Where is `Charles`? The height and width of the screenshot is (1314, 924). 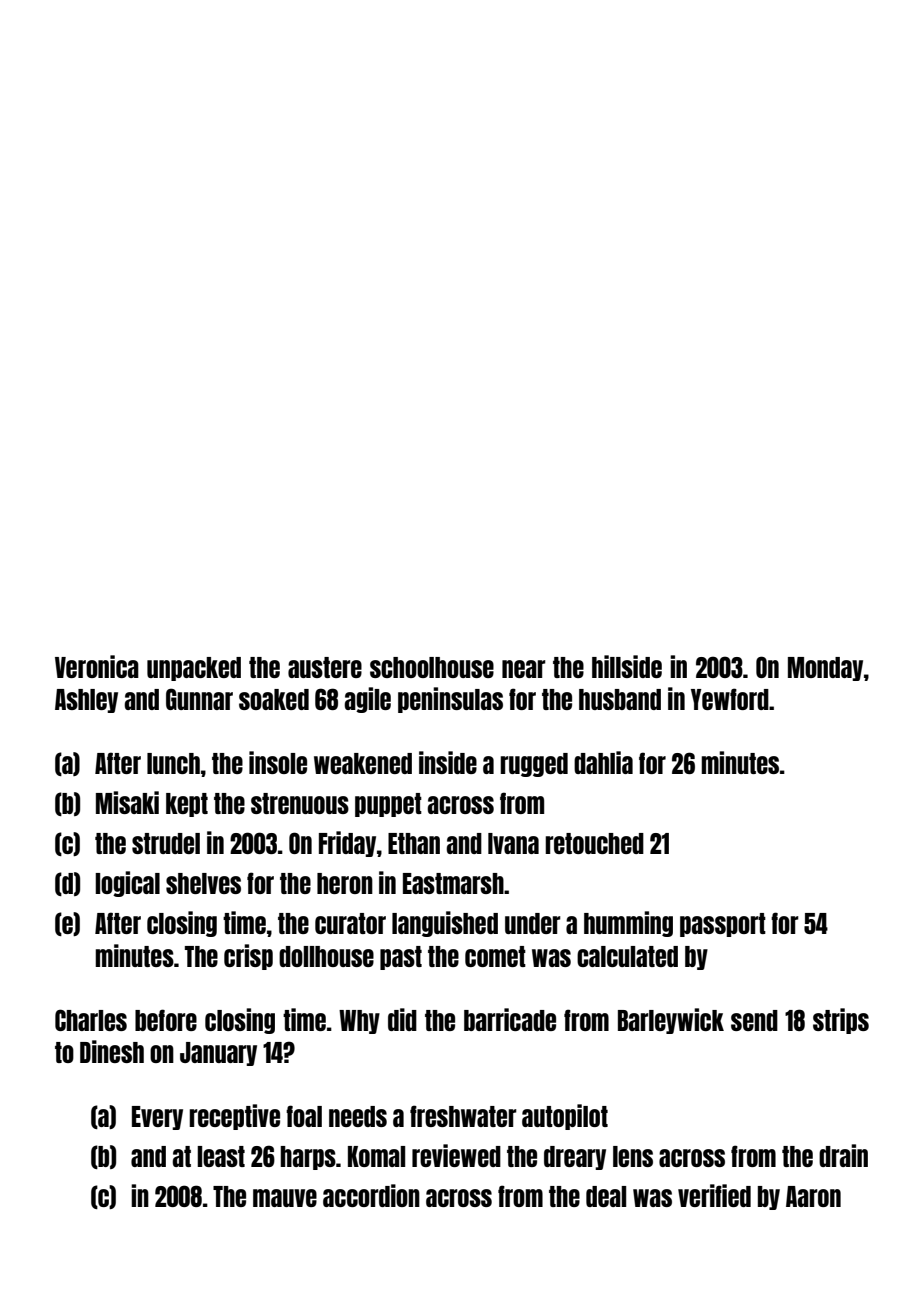 Charles is located at coordinates (91, 1020).
